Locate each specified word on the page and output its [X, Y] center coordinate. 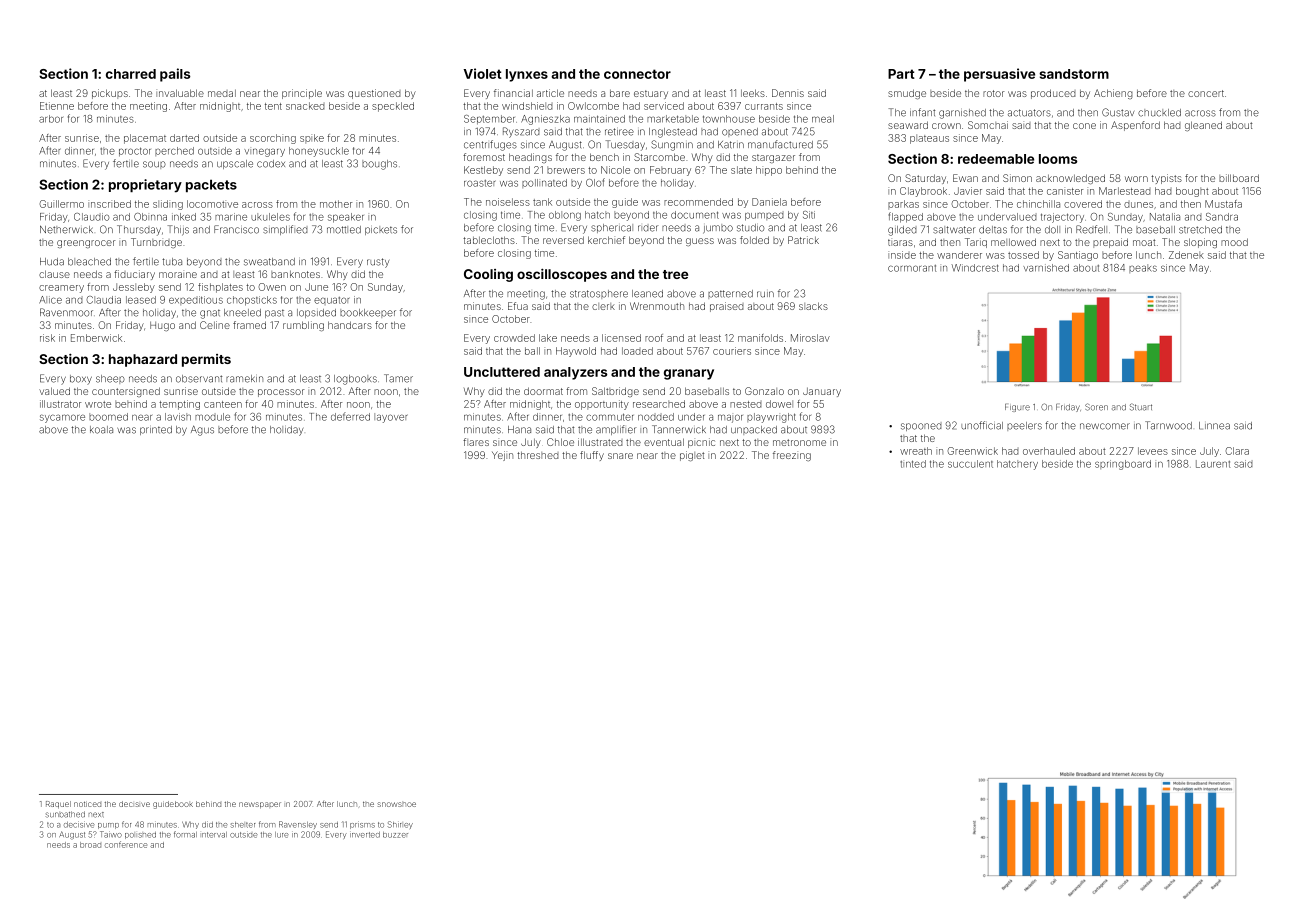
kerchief [606, 240]
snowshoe [396, 804]
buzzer [395, 835]
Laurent [1213, 464]
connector [637, 74]
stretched [1200, 230]
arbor [51, 119]
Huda [52, 262]
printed [156, 430]
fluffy [592, 456]
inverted [365, 835]
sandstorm [1074, 74]
